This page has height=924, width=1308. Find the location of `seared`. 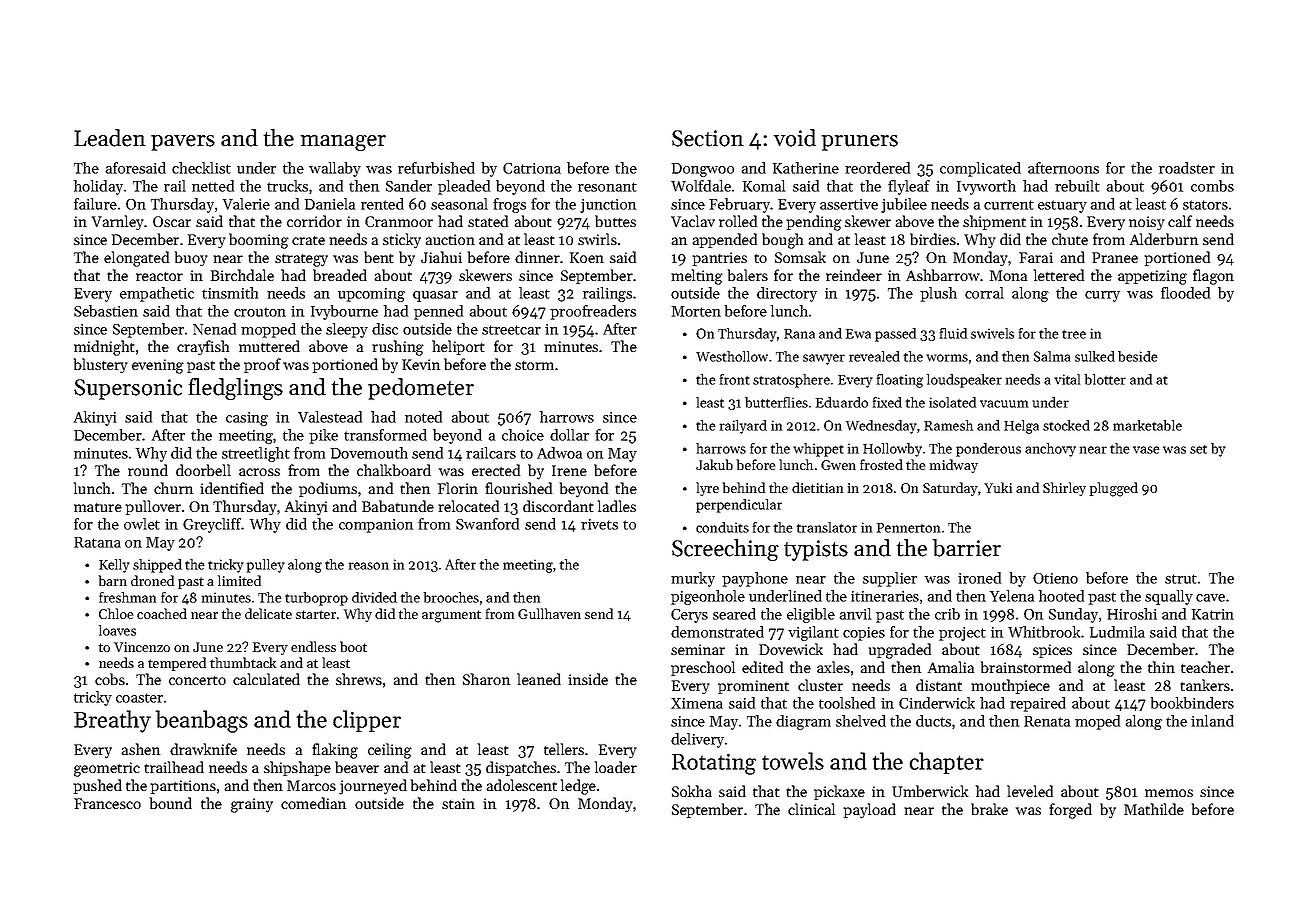

seared is located at coordinates (734, 614).
